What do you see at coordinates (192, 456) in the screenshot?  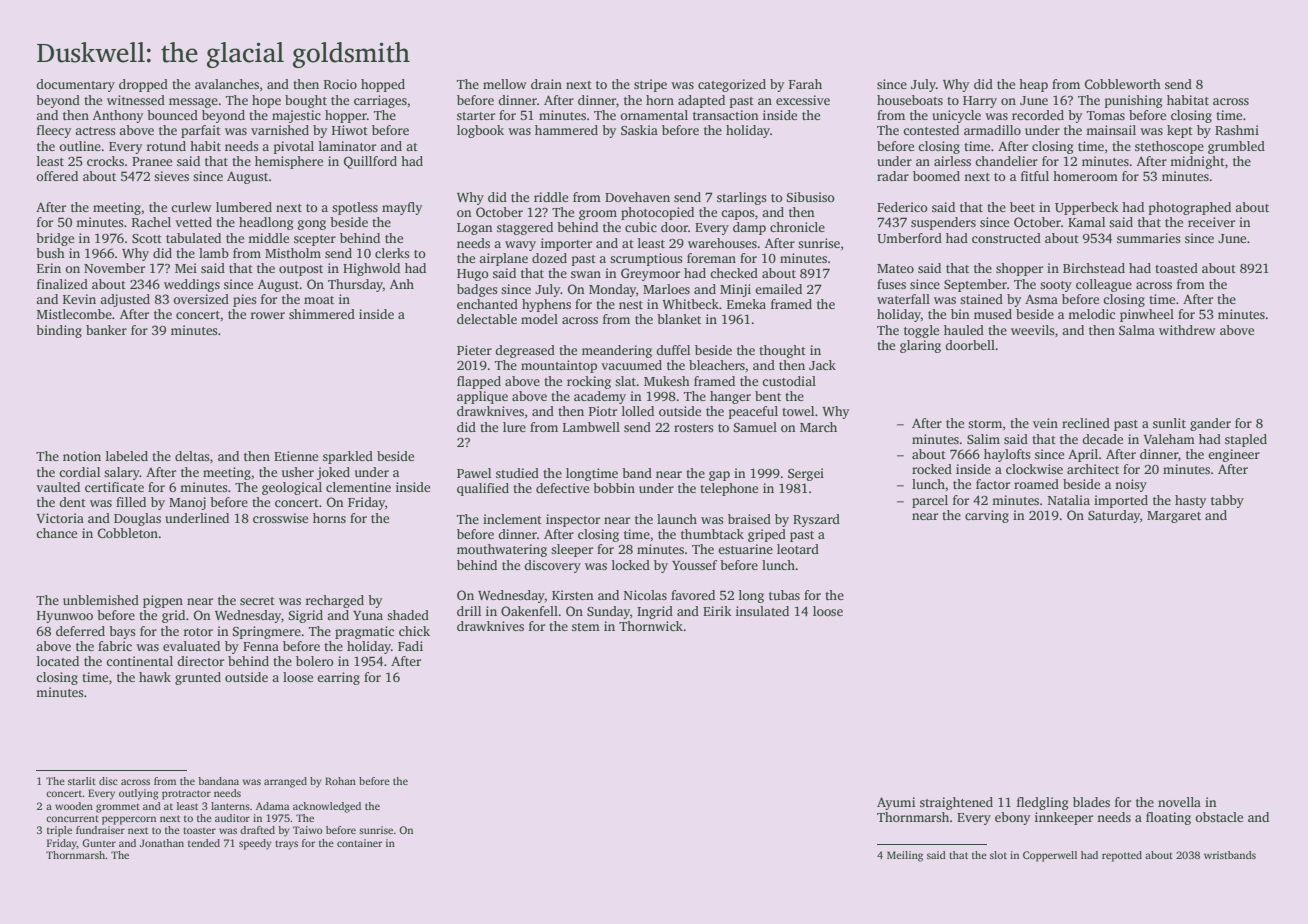 I see `deltas` at bounding box center [192, 456].
